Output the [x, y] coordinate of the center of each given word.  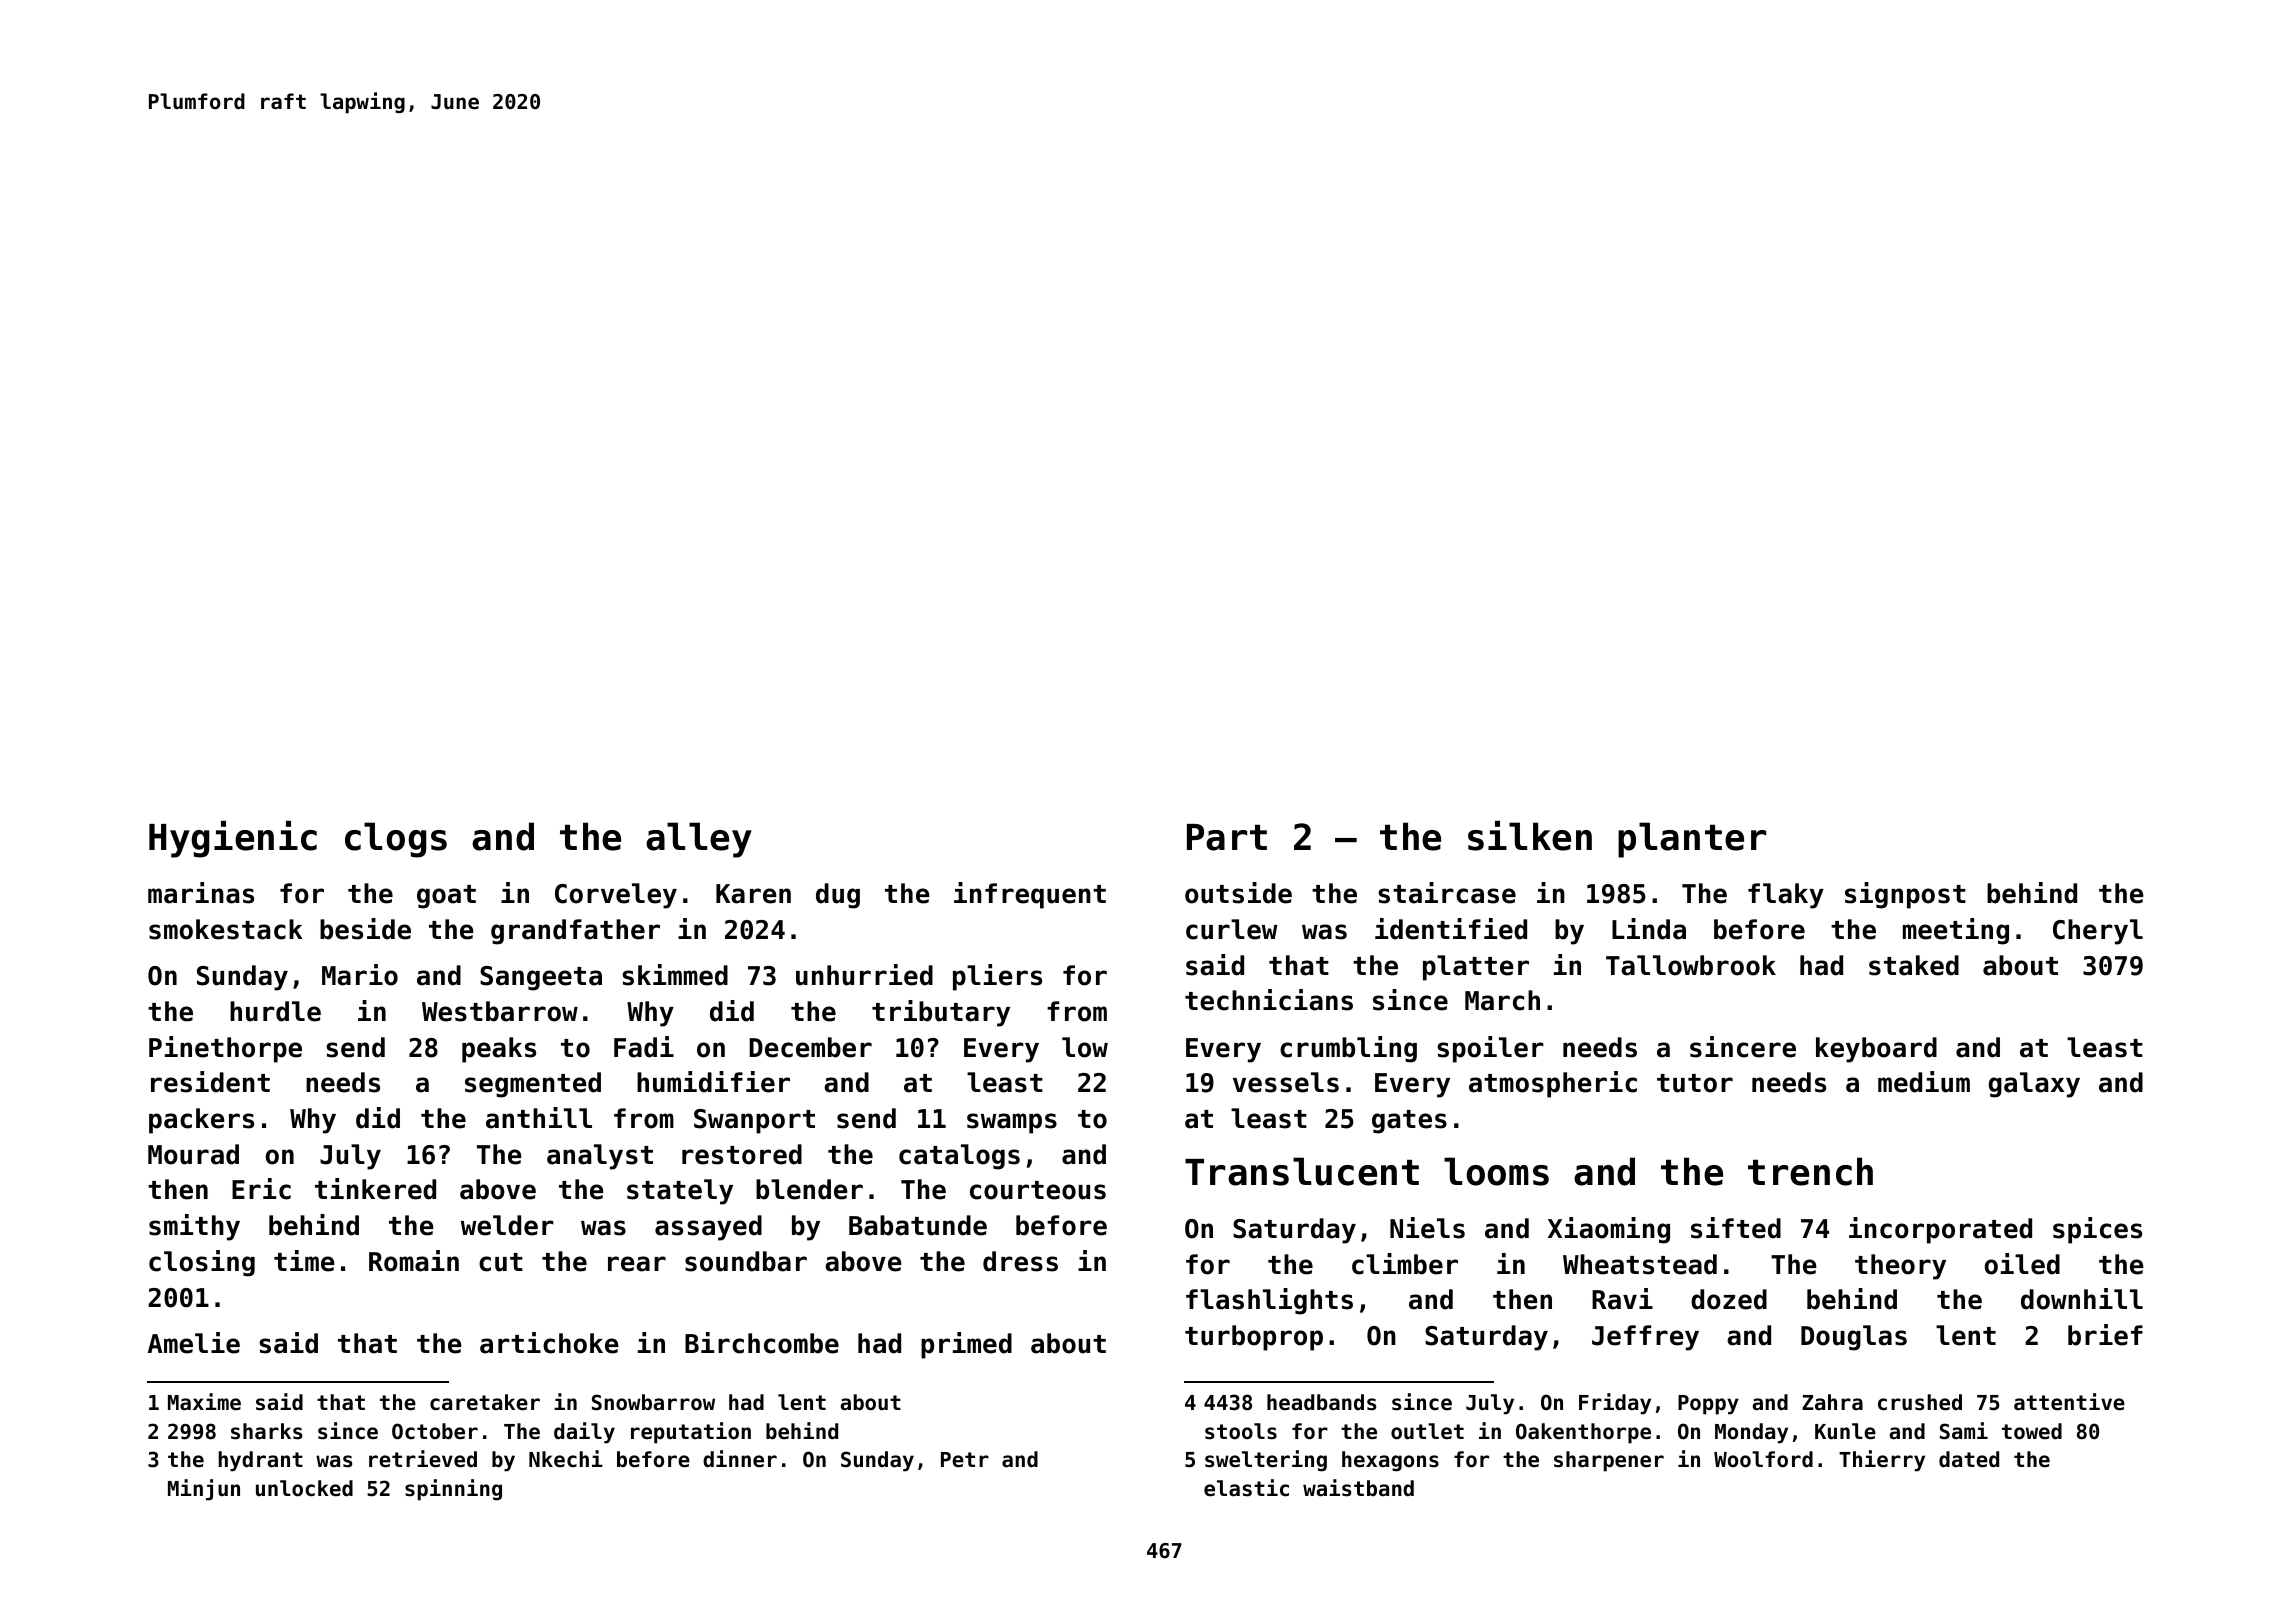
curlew [1231, 929]
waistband [1358, 1488]
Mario [360, 975]
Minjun [204, 1490]
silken [1530, 836]
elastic [1246, 1488]
